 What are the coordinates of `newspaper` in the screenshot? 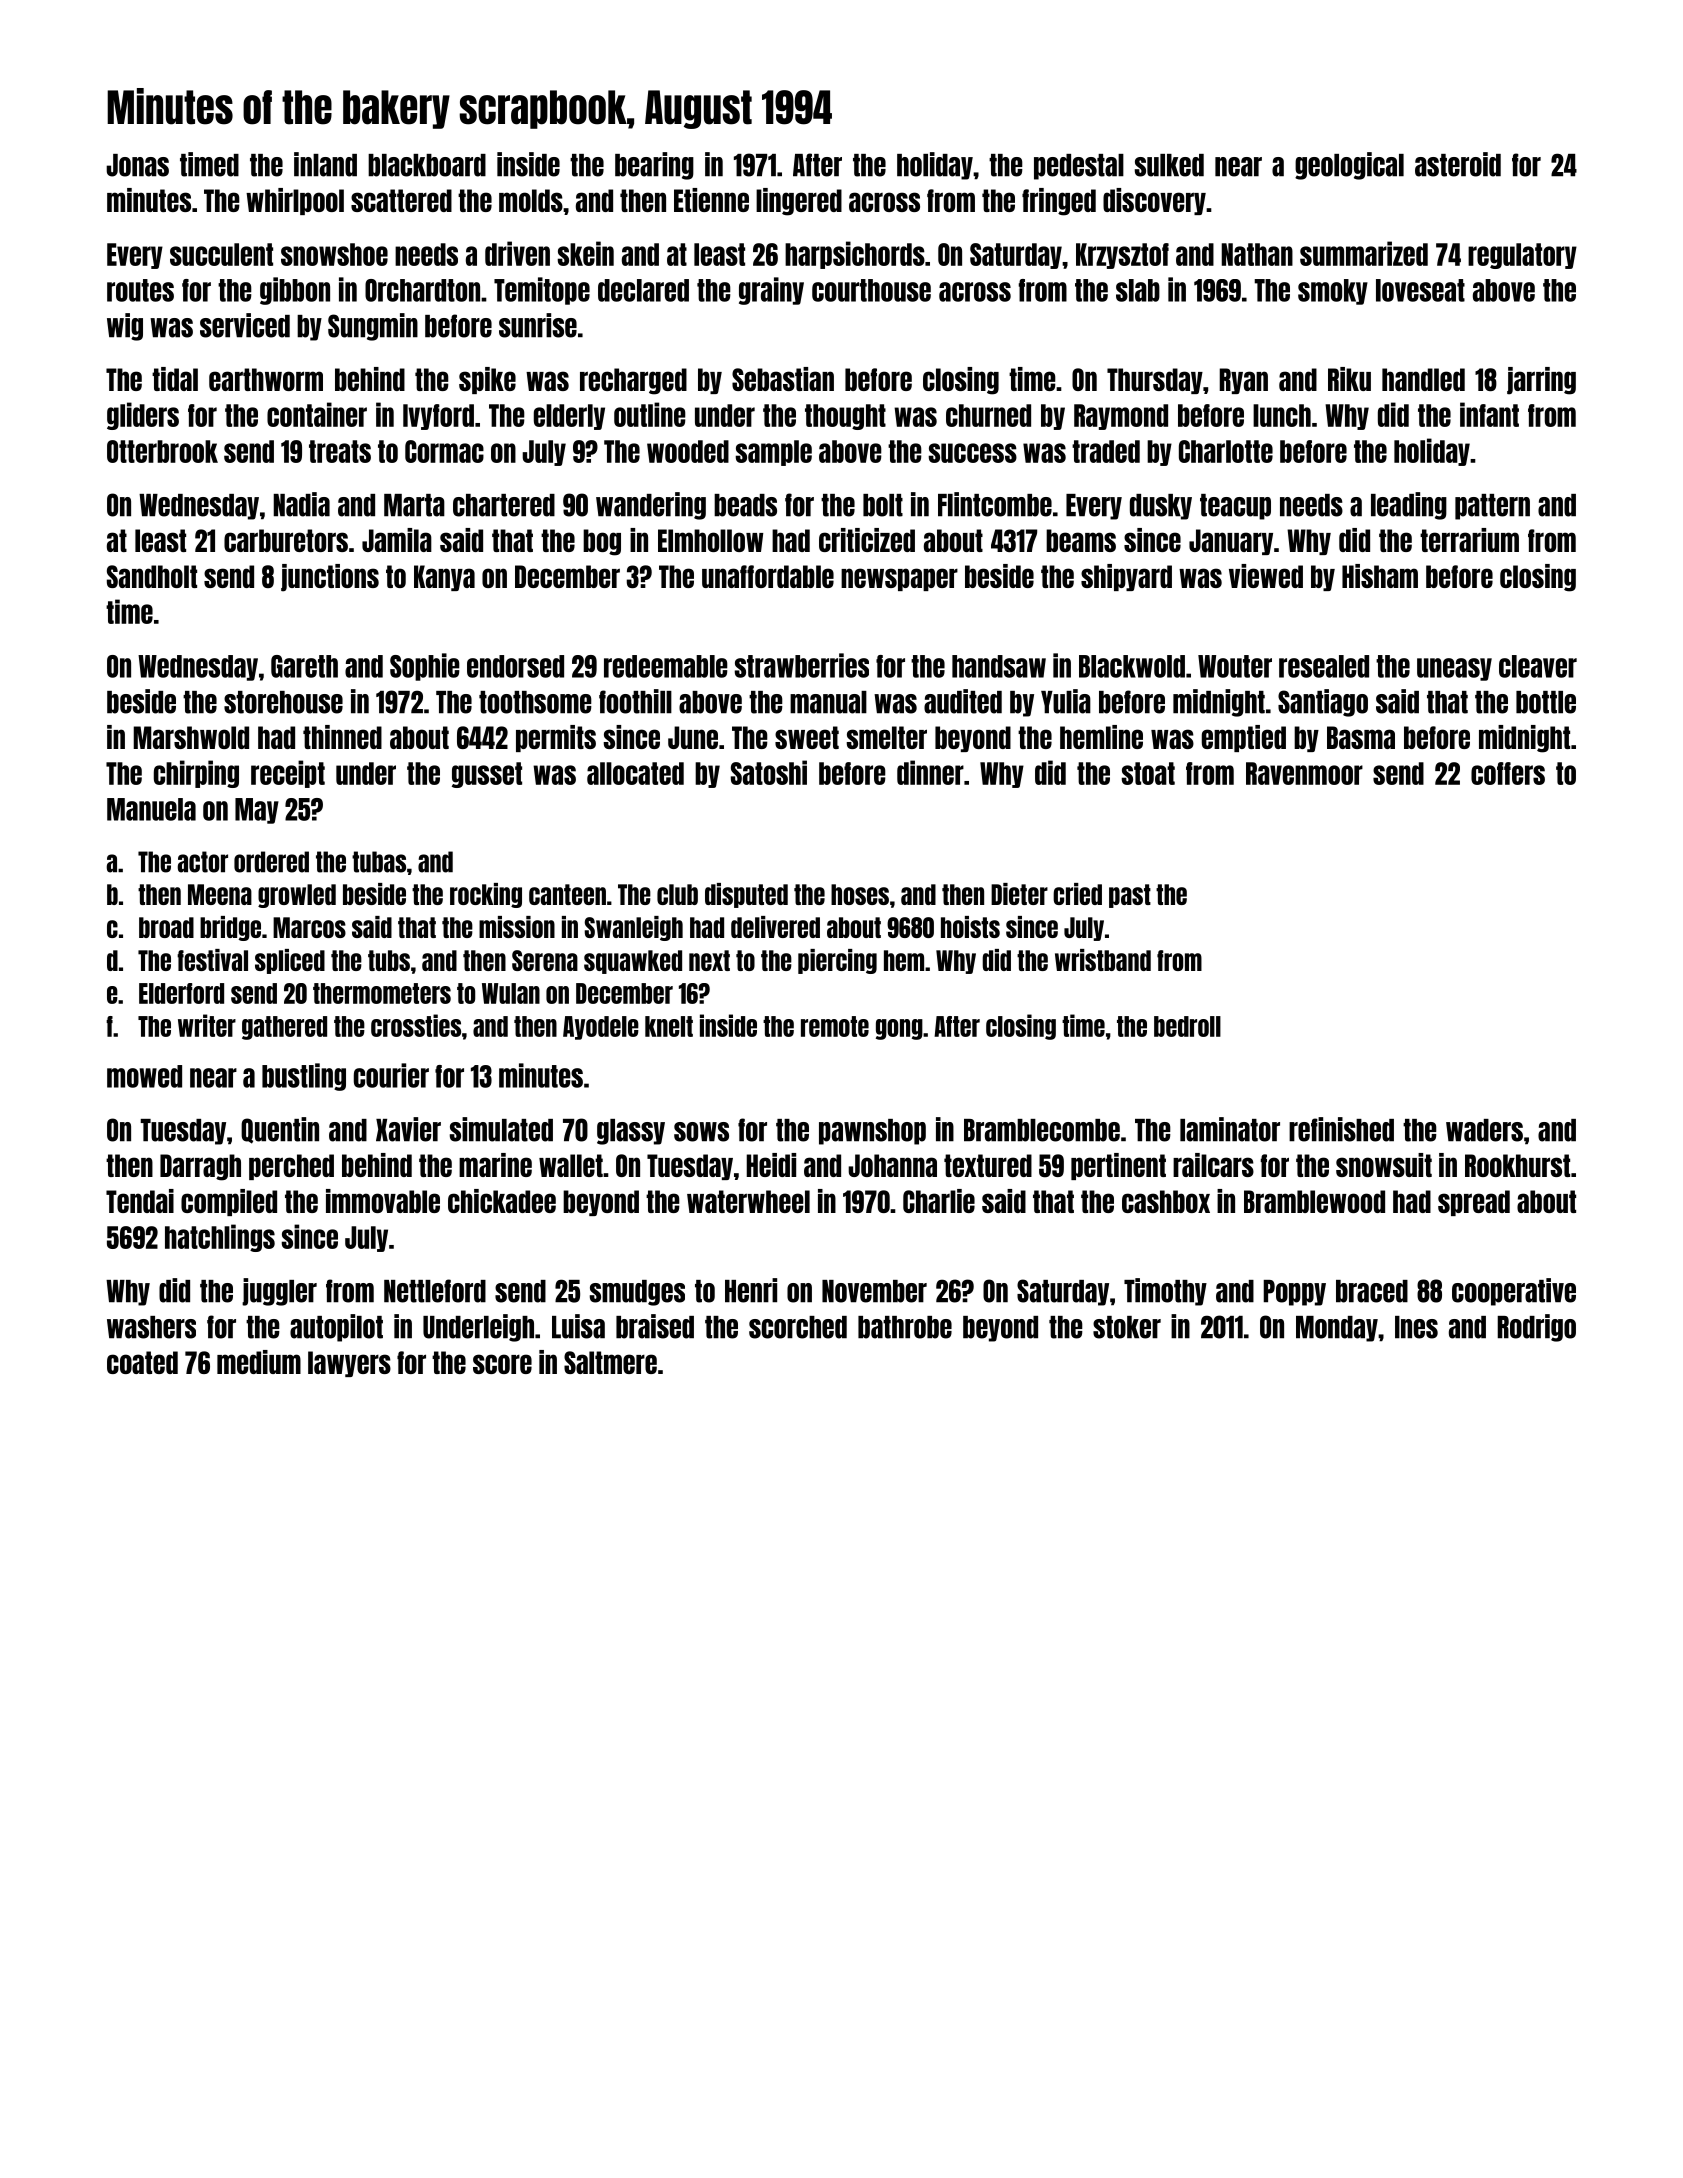 It's located at (899, 579).
